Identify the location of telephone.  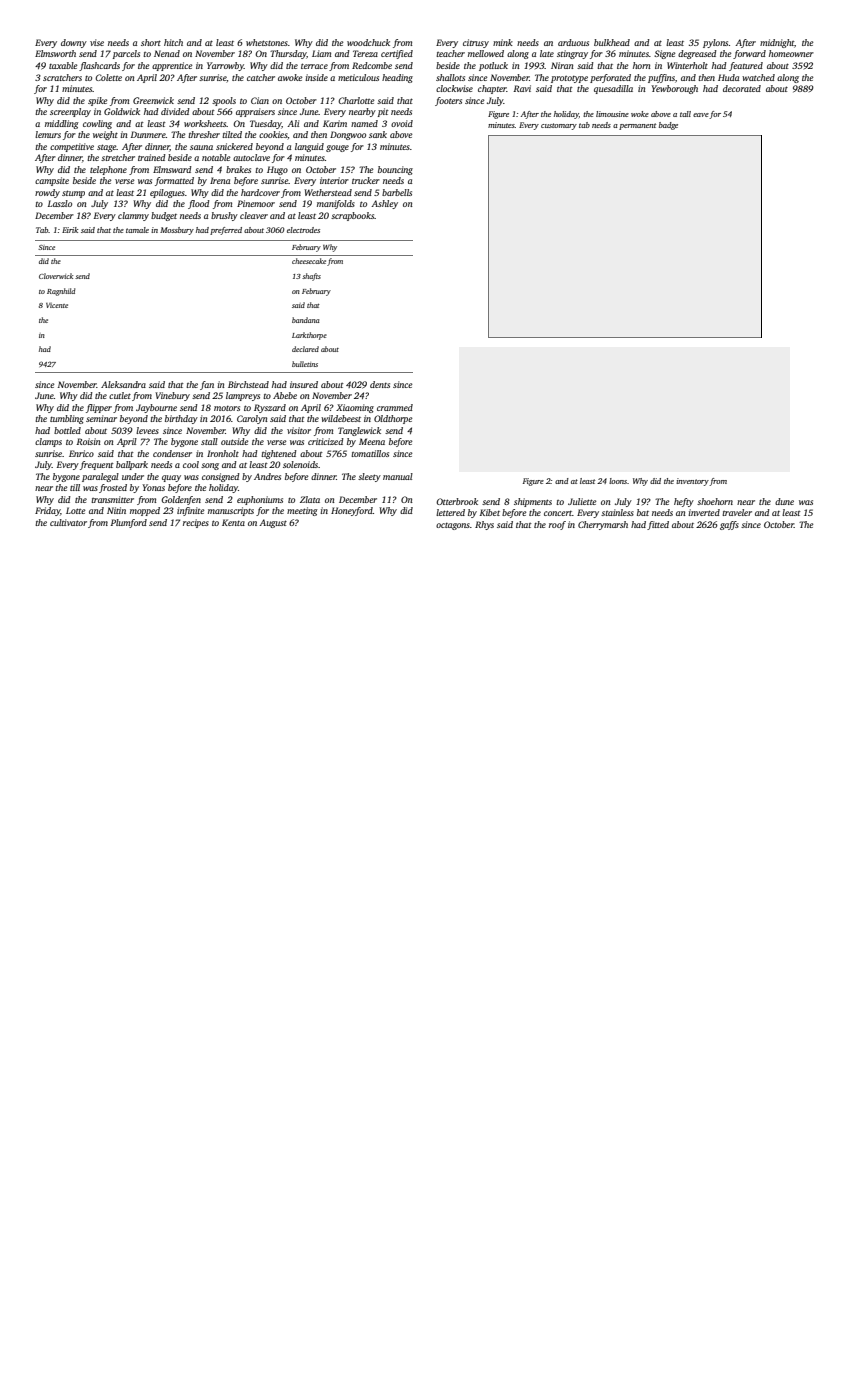
(108, 170).
